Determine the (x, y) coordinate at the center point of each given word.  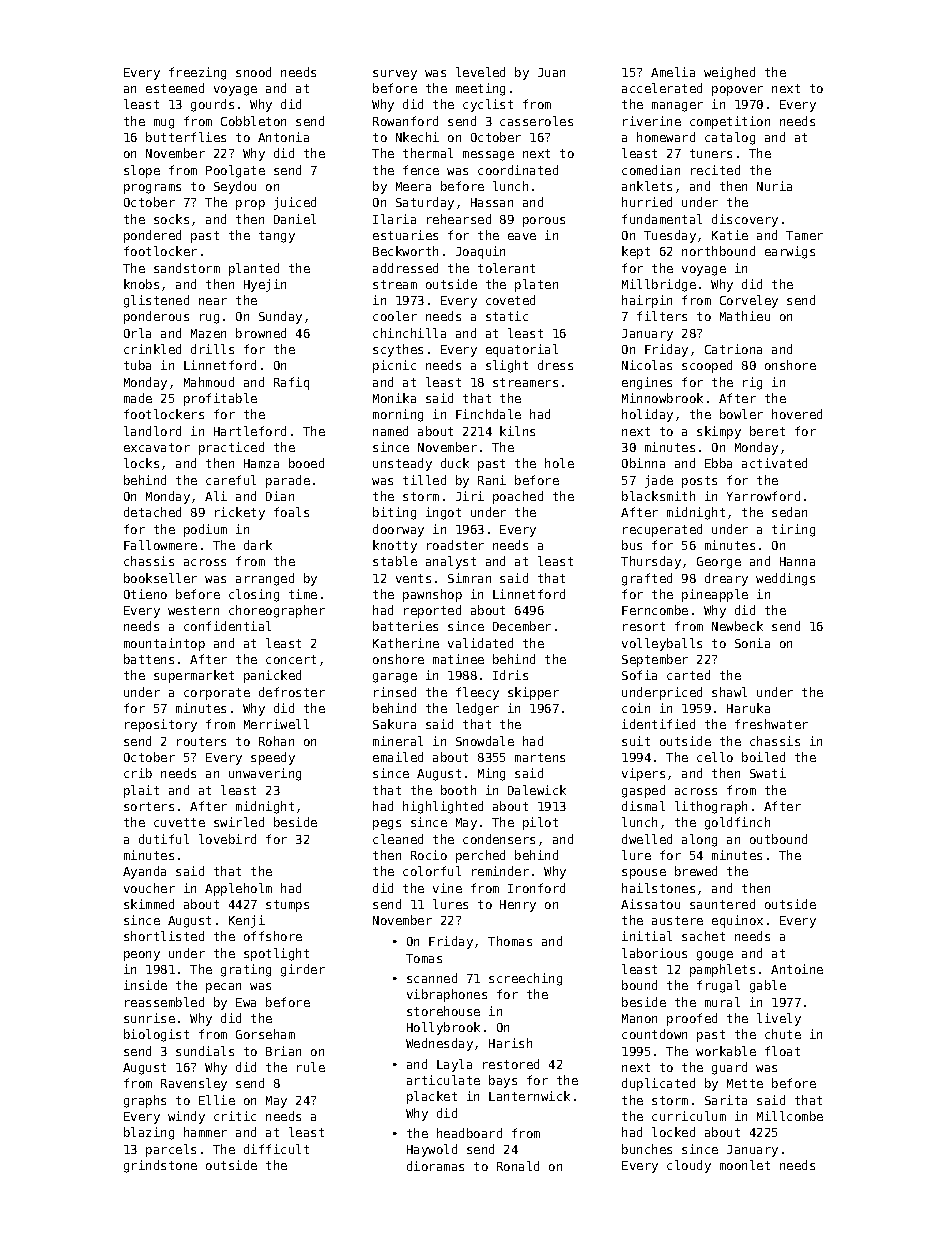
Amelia (673, 72)
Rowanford (405, 121)
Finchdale (488, 414)
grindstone (160, 1166)
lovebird (227, 839)
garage (395, 678)
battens (149, 659)
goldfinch (737, 823)
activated (774, 463)
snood (253, 72)
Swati (768, 773)
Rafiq (291, 383)
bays (503, 1081)
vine (447, 888)
